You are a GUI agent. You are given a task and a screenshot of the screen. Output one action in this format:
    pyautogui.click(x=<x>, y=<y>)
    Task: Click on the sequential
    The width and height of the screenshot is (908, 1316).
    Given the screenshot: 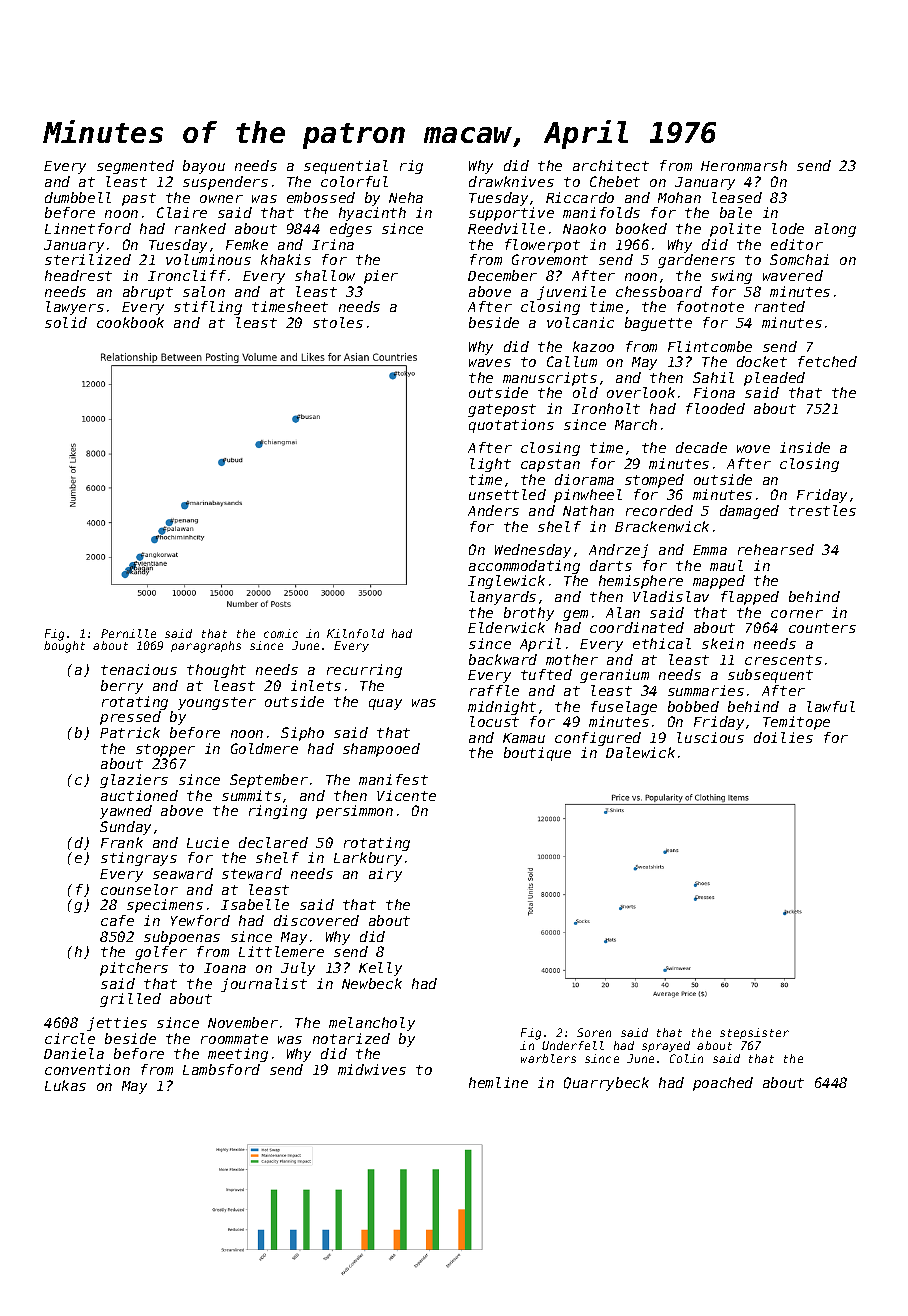 What is the action you would take?
    pyautogui.click(x=346, y=167)
